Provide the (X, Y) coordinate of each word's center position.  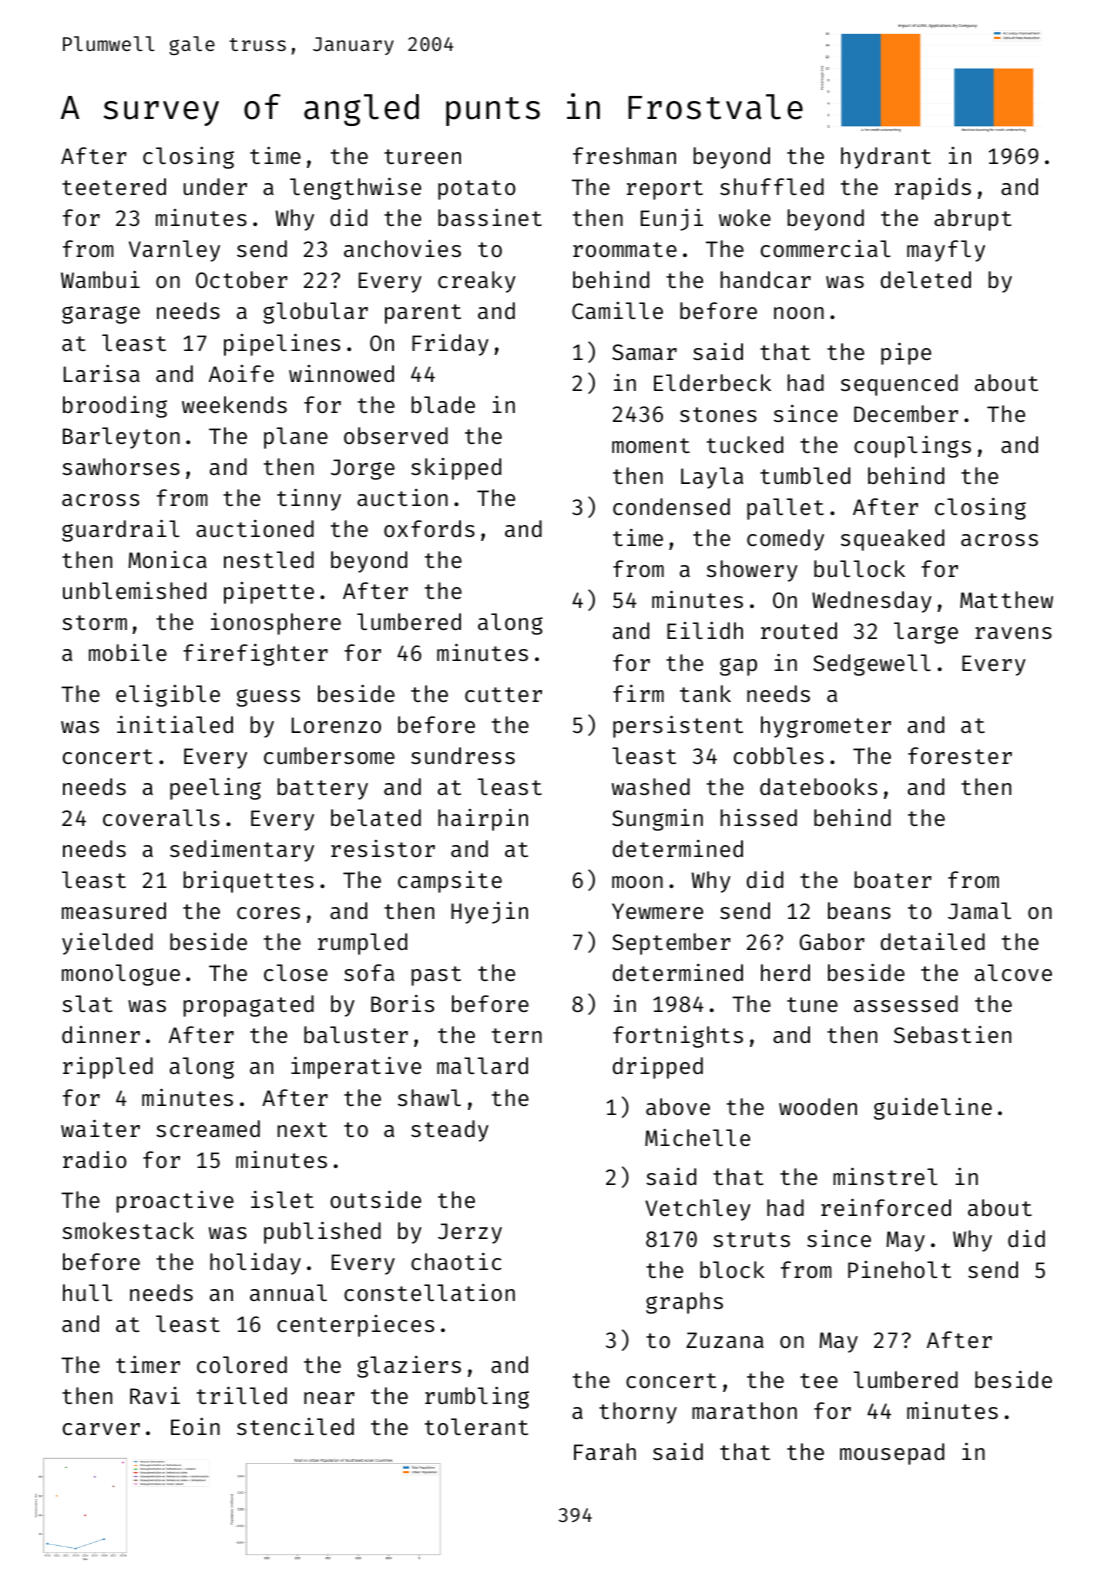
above (678, 1106)
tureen (422, 156)
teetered (114, 186)
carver (101, 1429)
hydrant (886, 158)
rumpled (362, 944)
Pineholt (899, 1269)
